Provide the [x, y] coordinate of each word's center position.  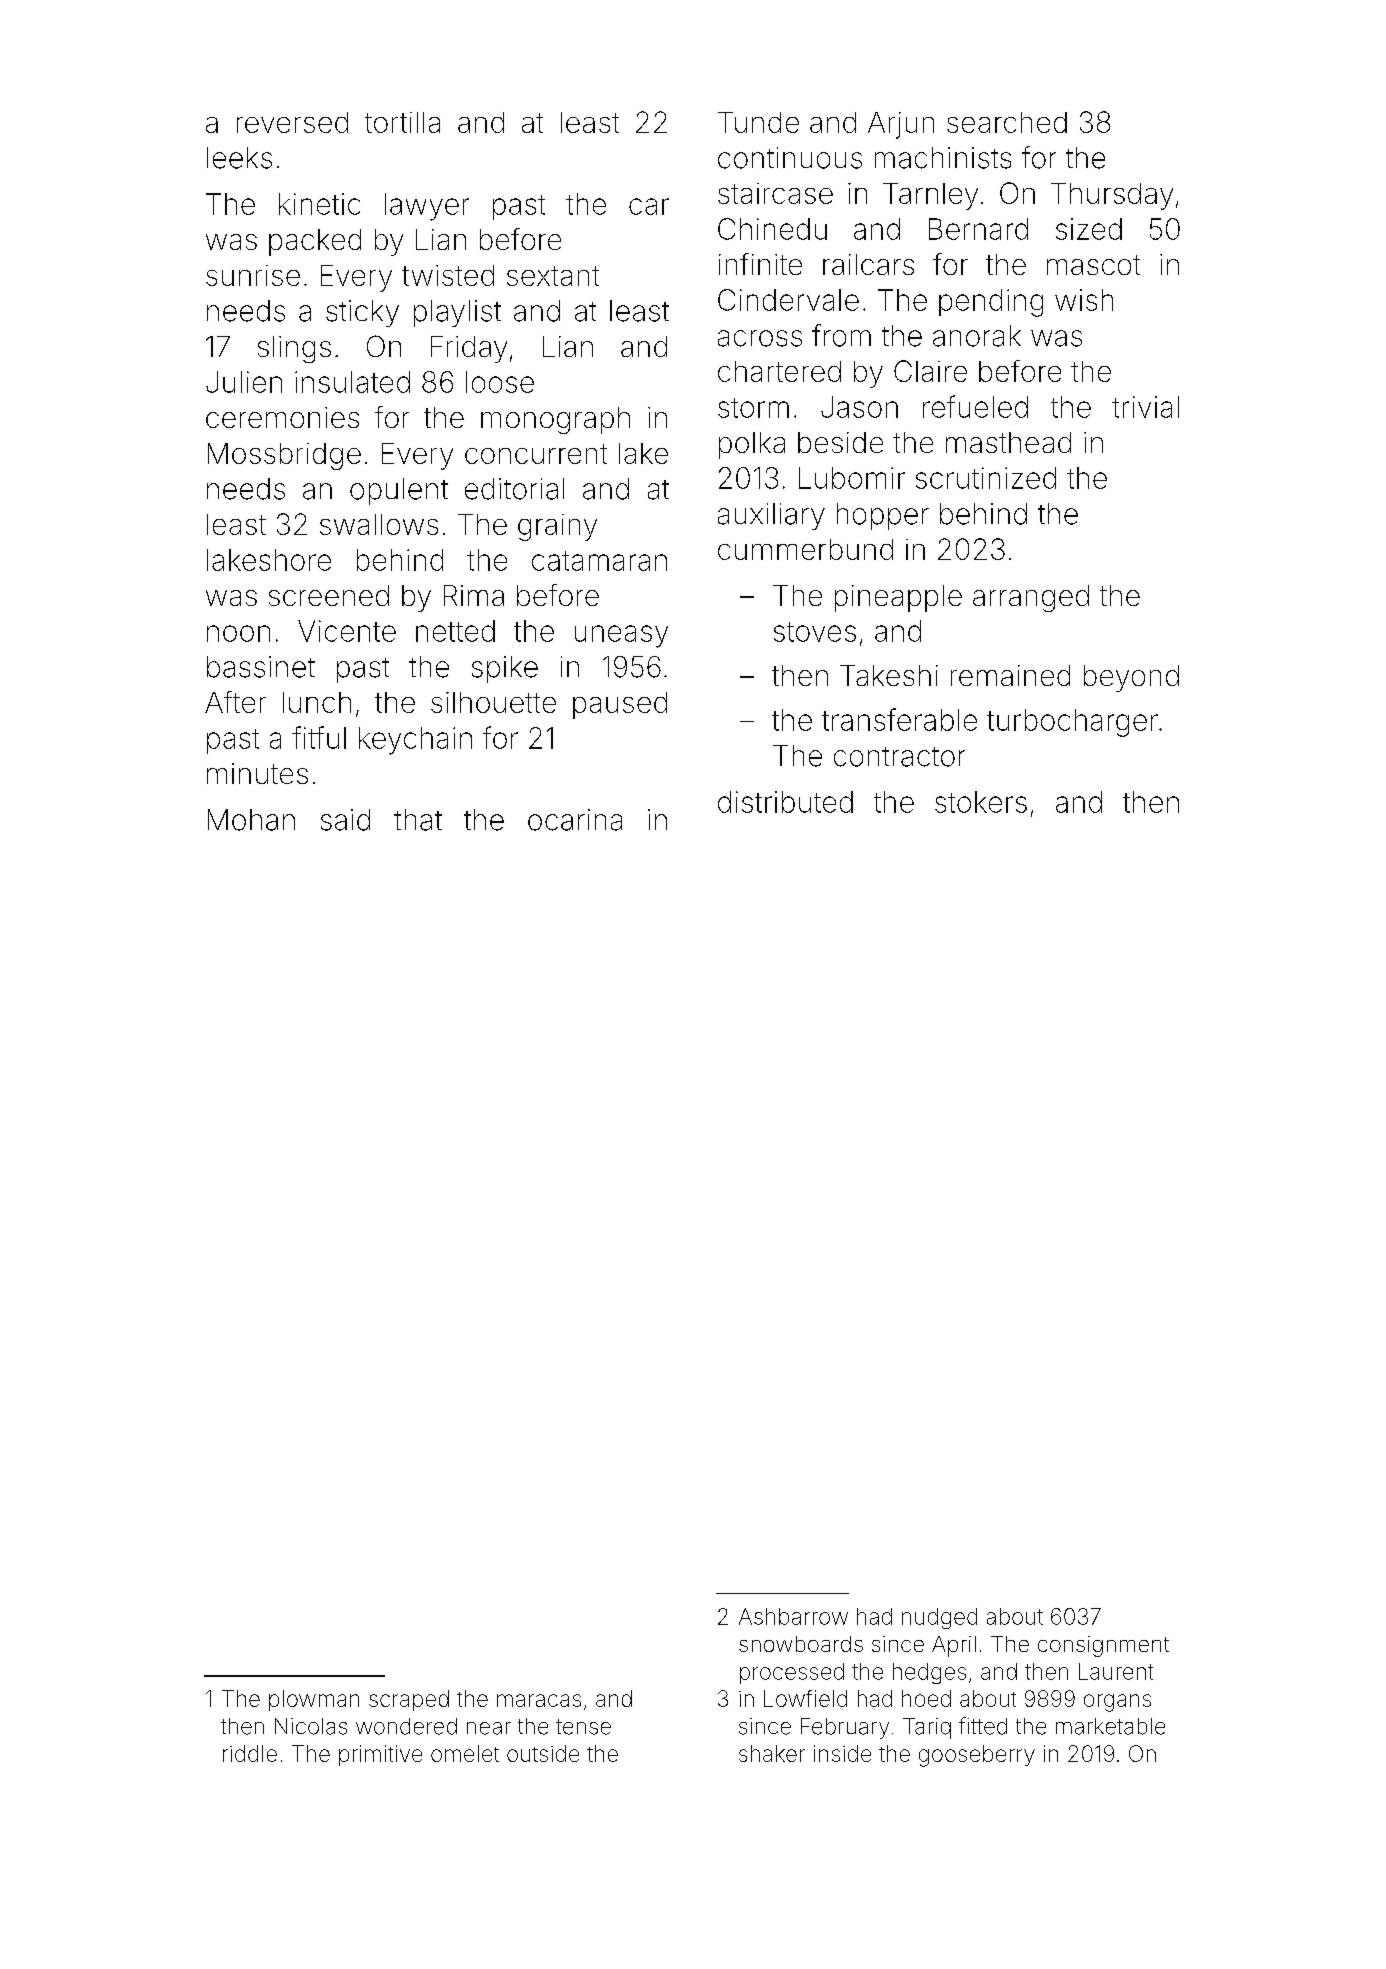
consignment [1103, 1646]
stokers [981, 802]
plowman [314, 1700]
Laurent [1116, 1671]
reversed [292, 122]
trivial [1145, 407]
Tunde [758, 122]
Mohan [251, 820]
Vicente [347, 631]
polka [752, 445]
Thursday [1112, 196]
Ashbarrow [793, 1616]
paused [620, 705]
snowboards [801, 1644]
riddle [250, 1753]
